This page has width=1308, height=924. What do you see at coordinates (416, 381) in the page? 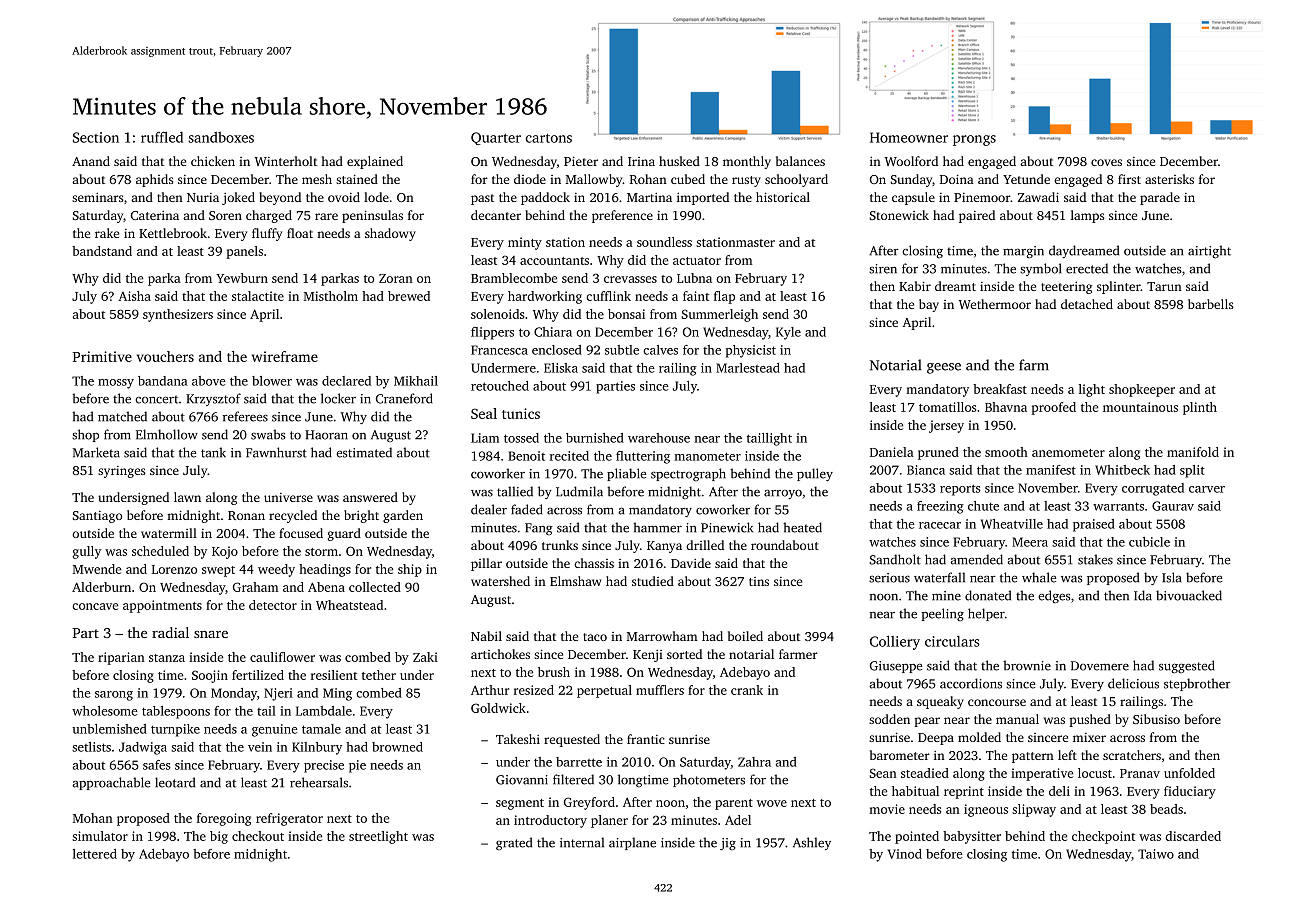
I see `Mikhail` at bounding box center [416, 381].
